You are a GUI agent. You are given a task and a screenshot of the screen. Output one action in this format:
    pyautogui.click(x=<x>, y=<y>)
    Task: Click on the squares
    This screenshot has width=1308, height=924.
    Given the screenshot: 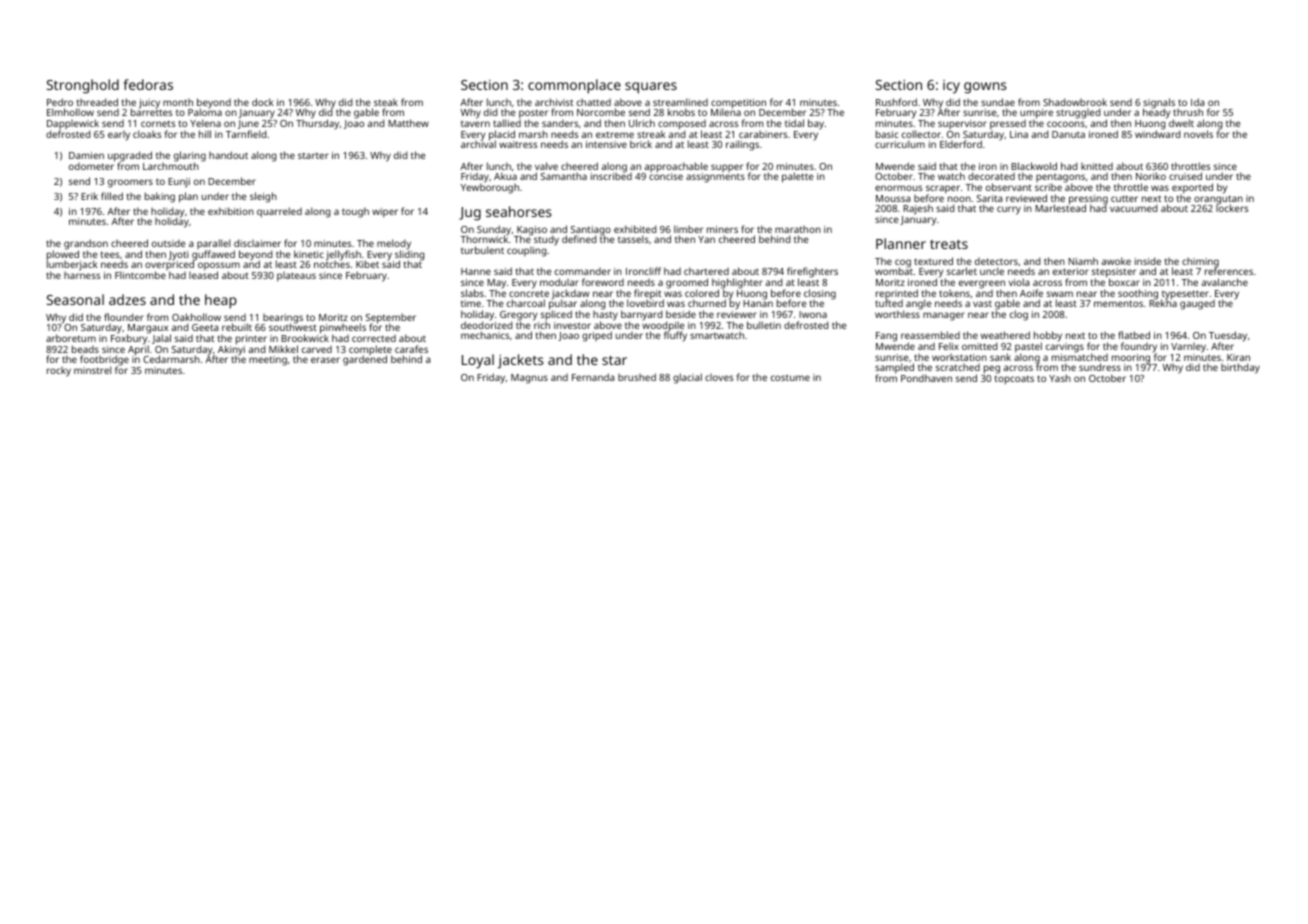 What is the action you would take?
    pyautogui.click(x=651, y=88)
